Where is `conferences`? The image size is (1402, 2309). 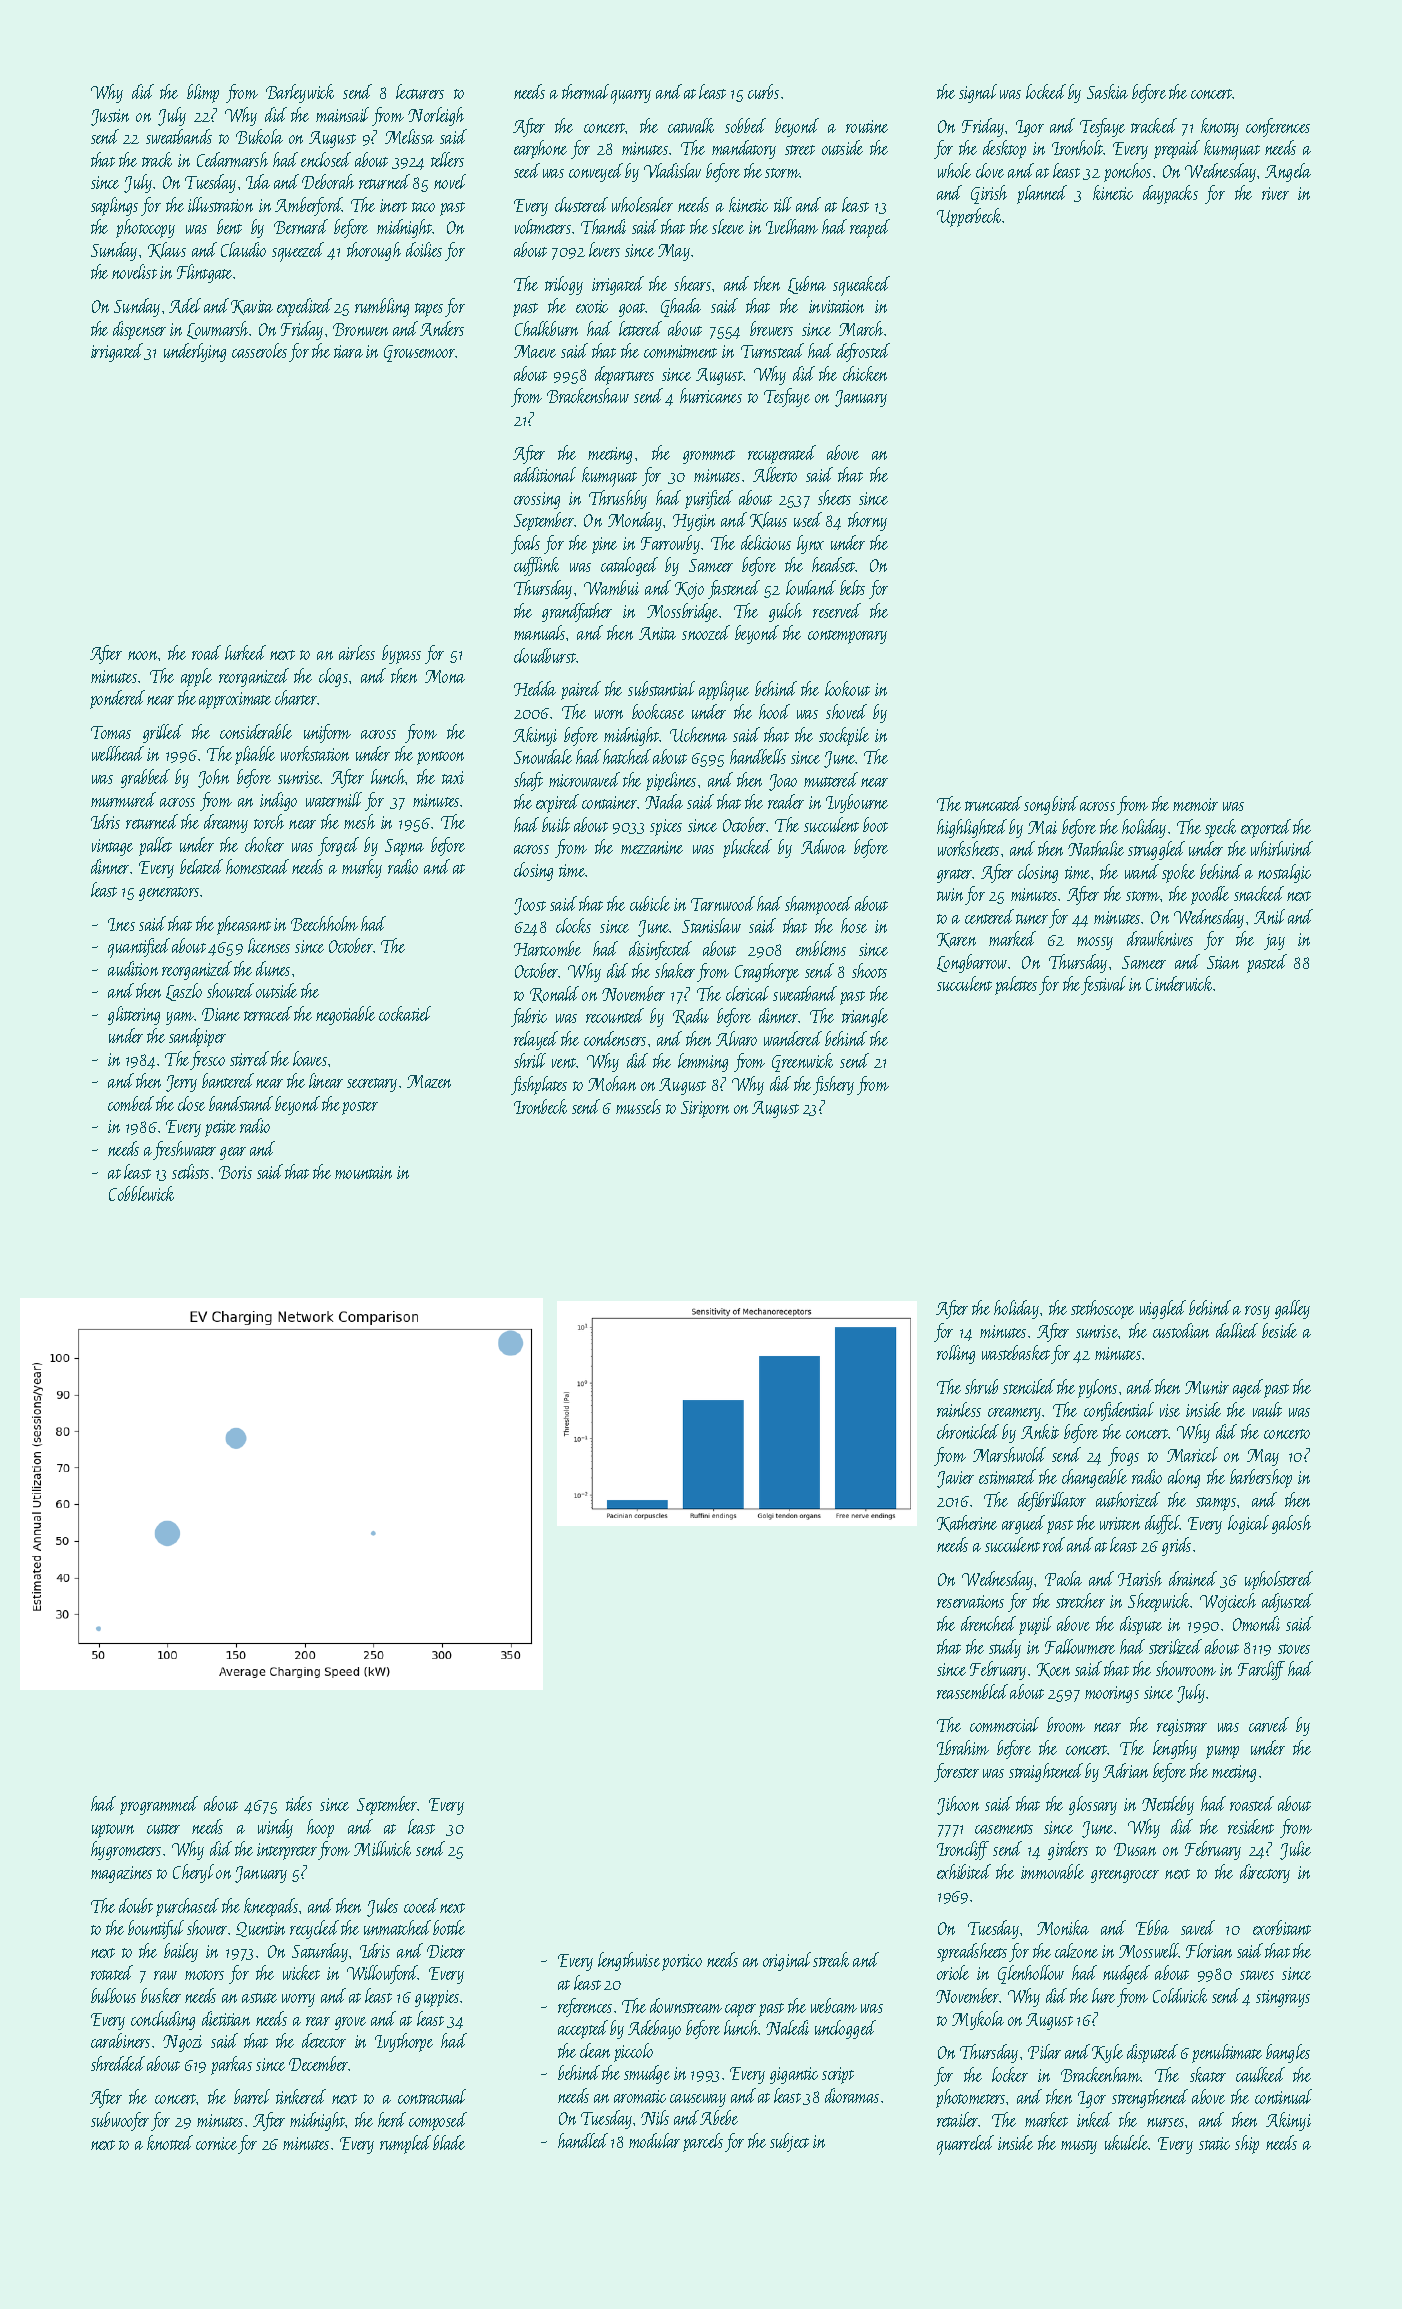
conferences is located at coordinates (1278, 127).
